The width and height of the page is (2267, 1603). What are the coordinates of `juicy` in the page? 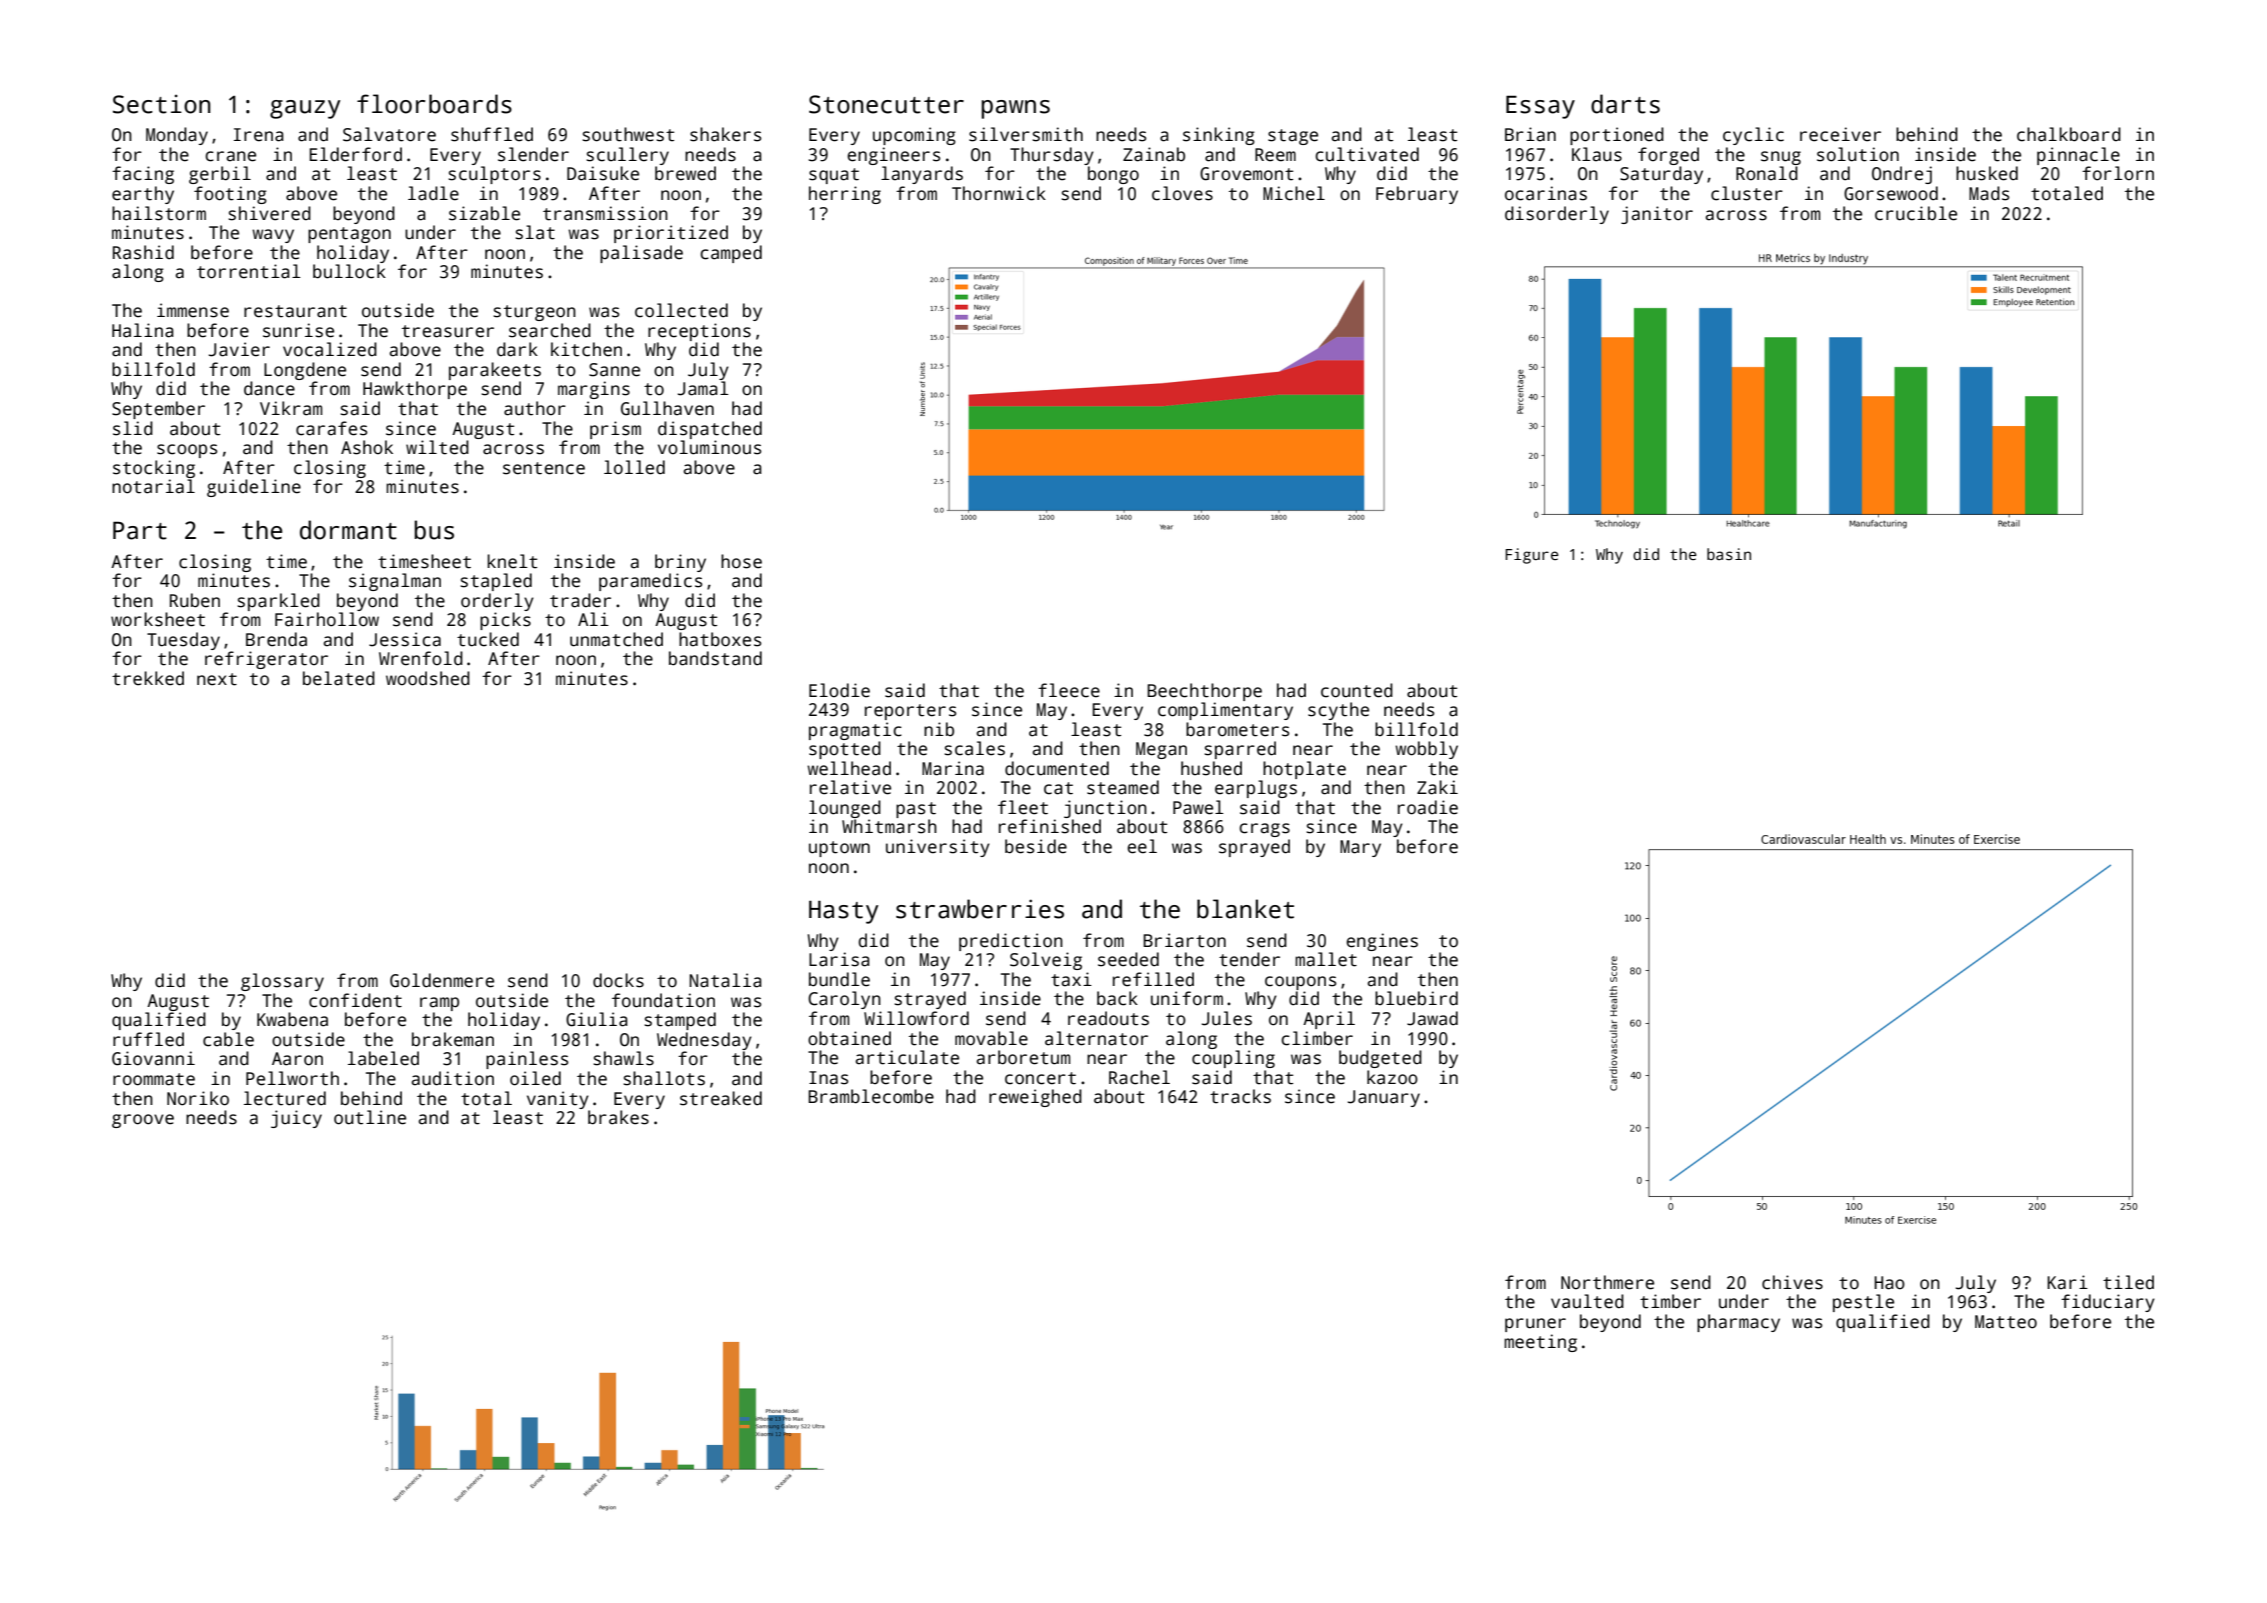 It's located at (296, 1119).
